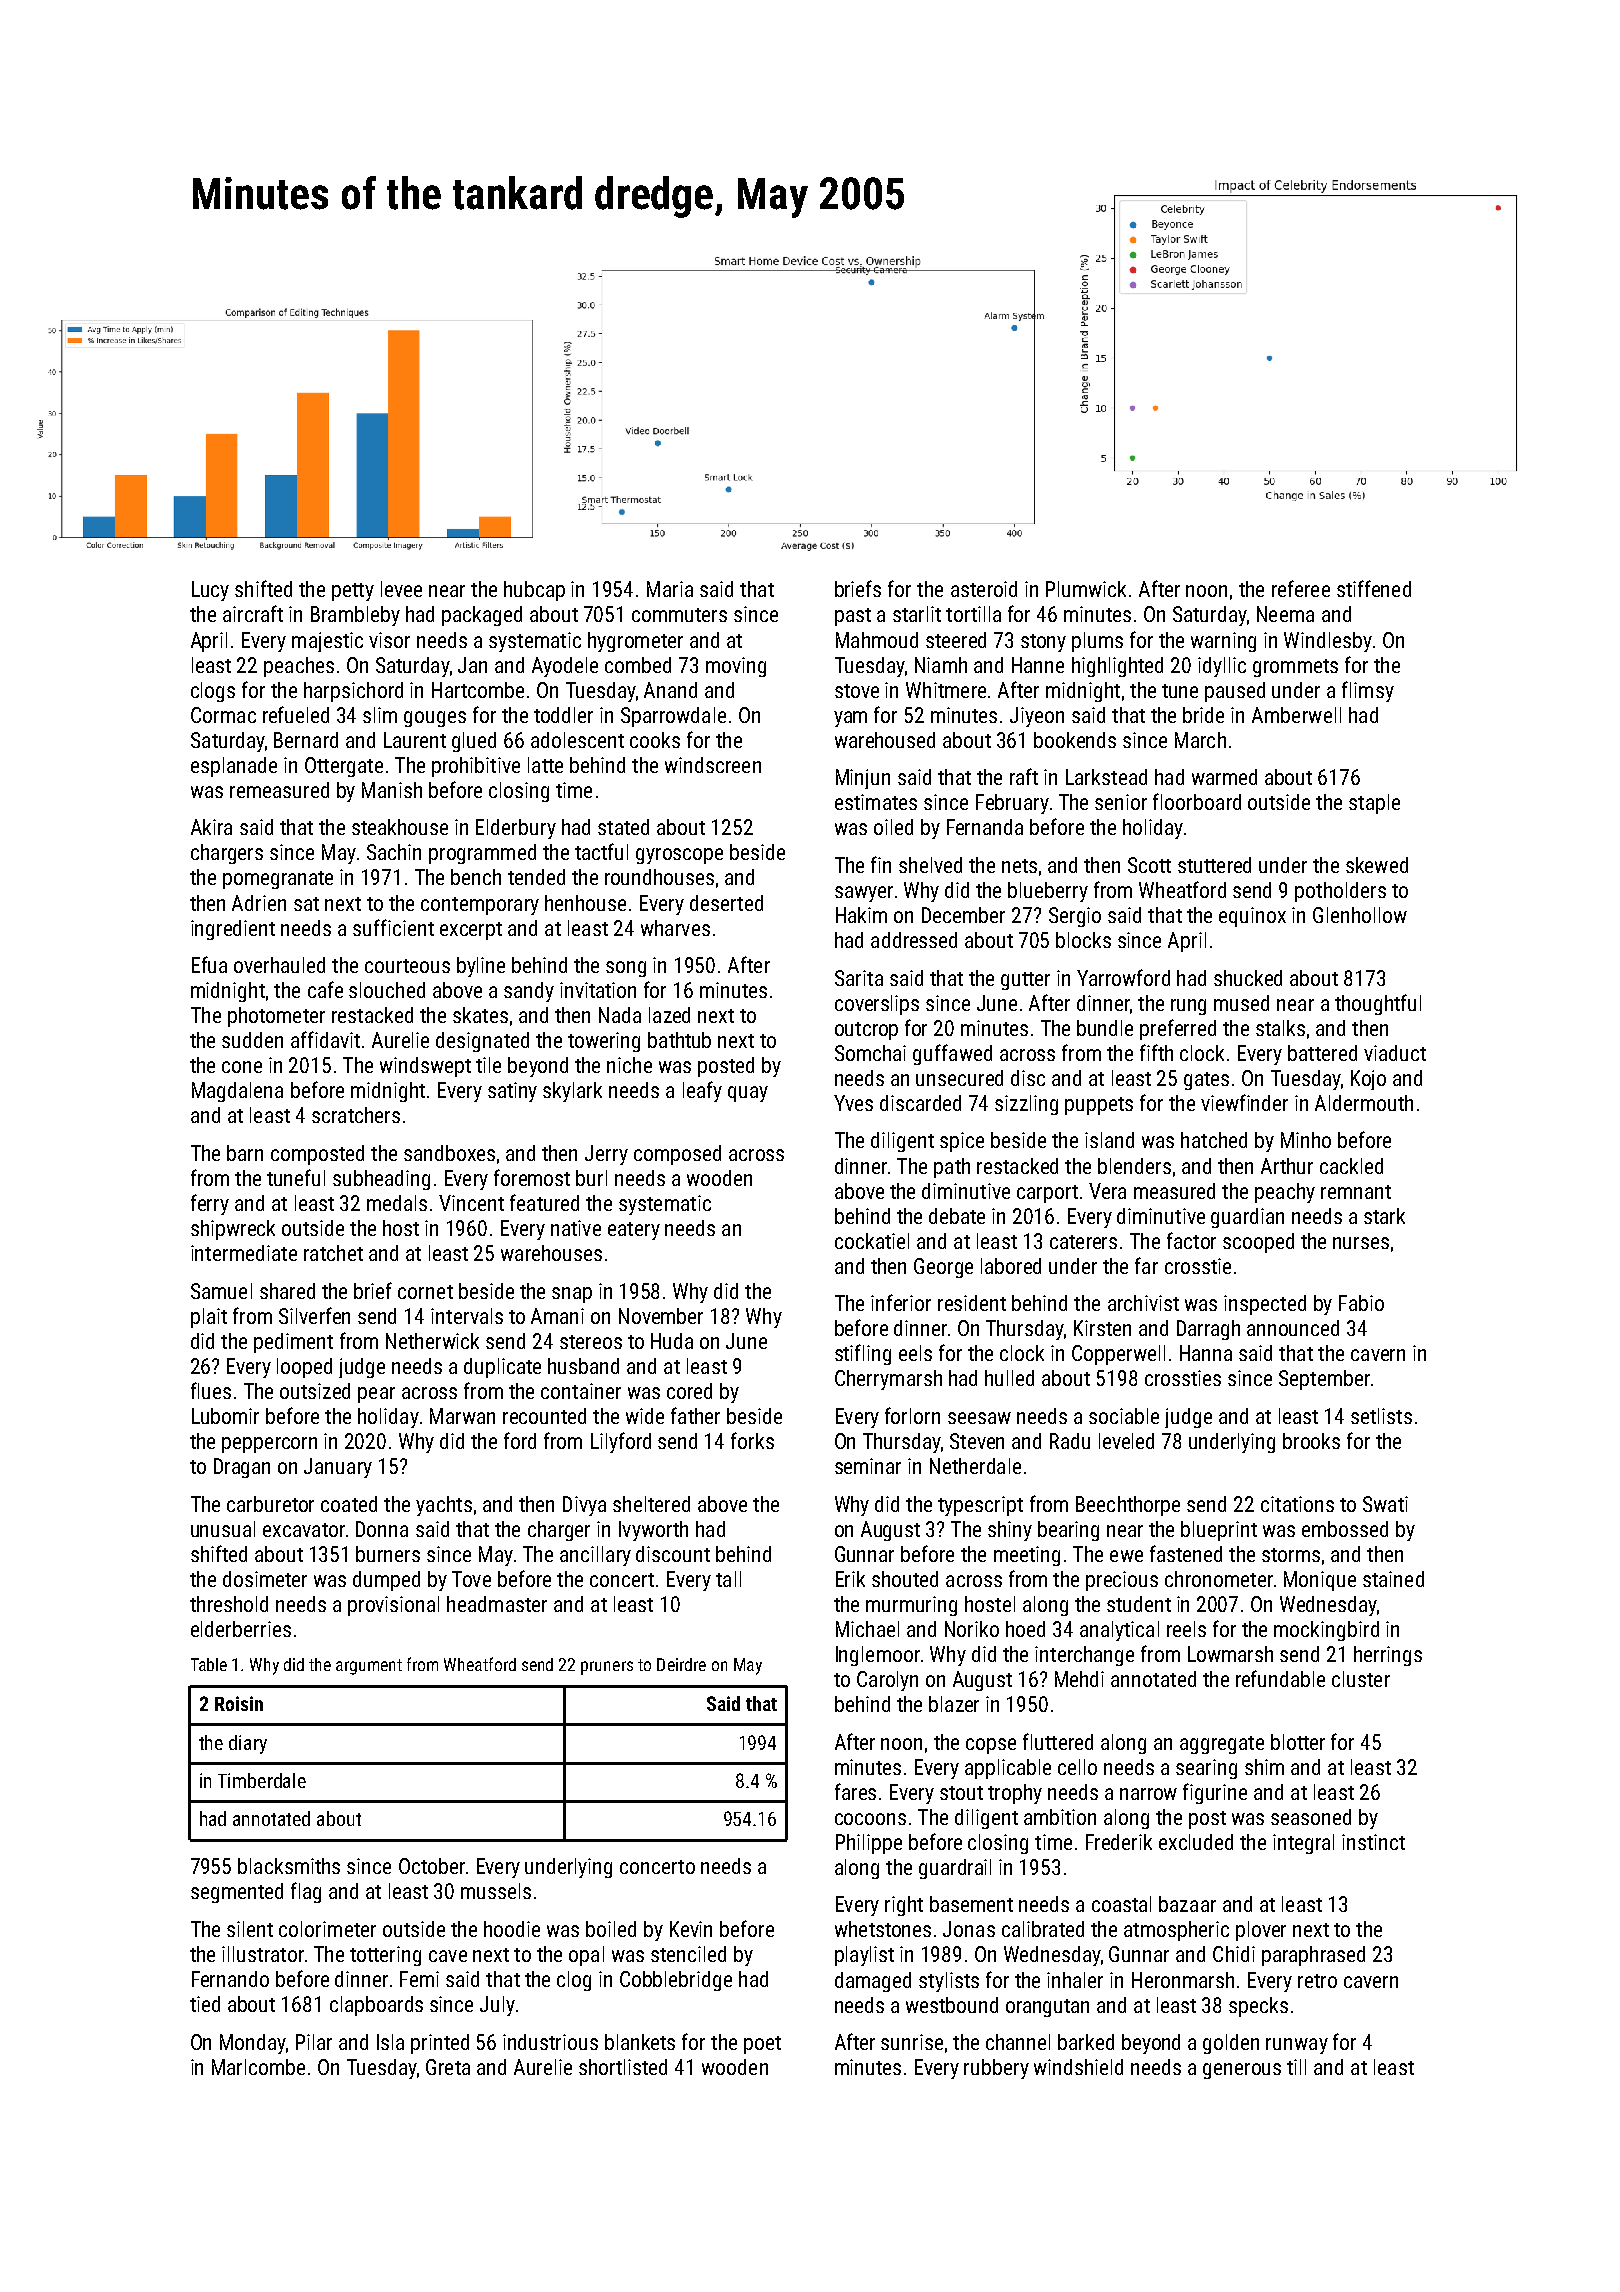 The image size is (1620, 2292). I want to click on battered, so click(1322, 1053).
